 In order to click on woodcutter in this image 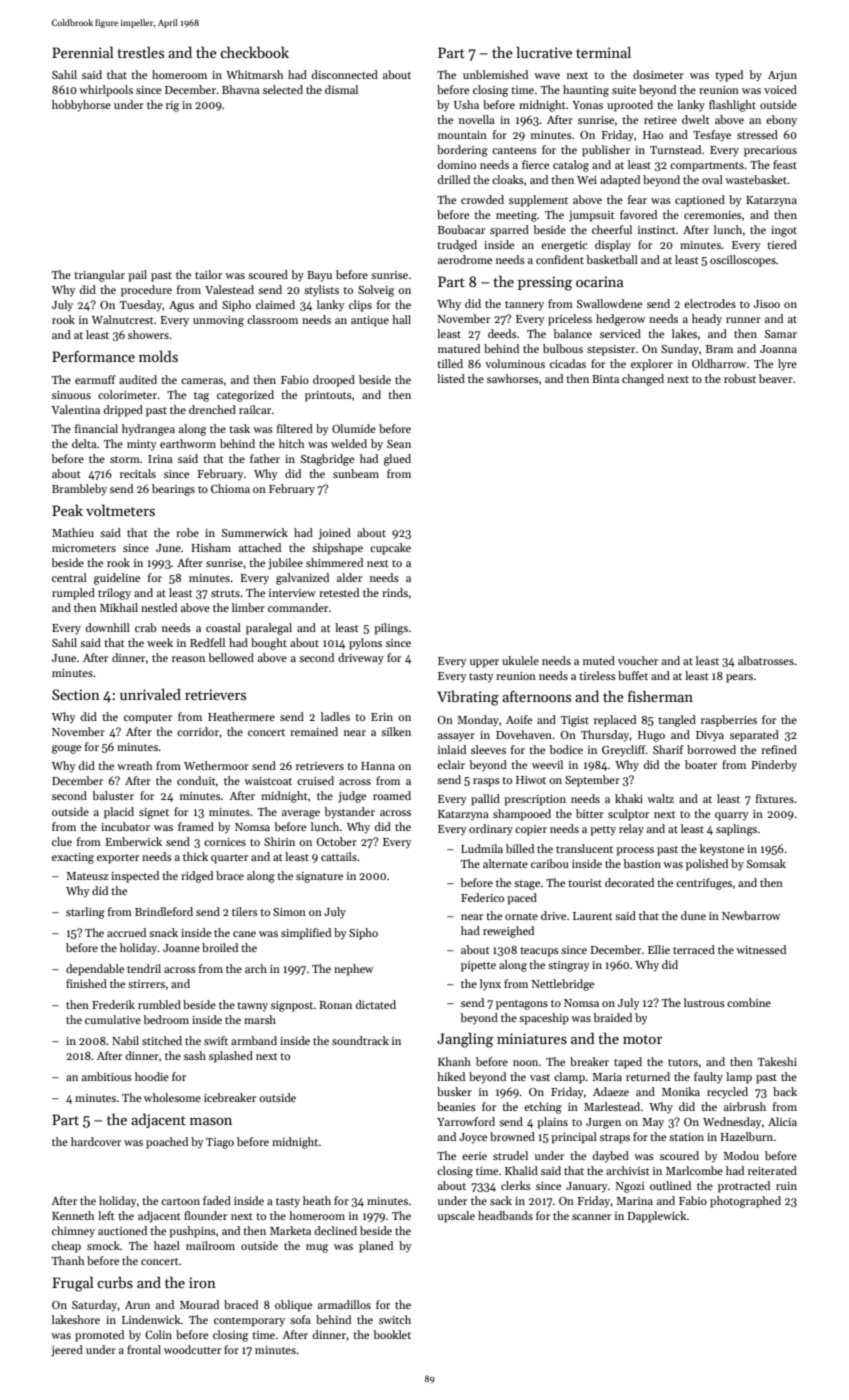, I will do `click(192, 1349)`.
